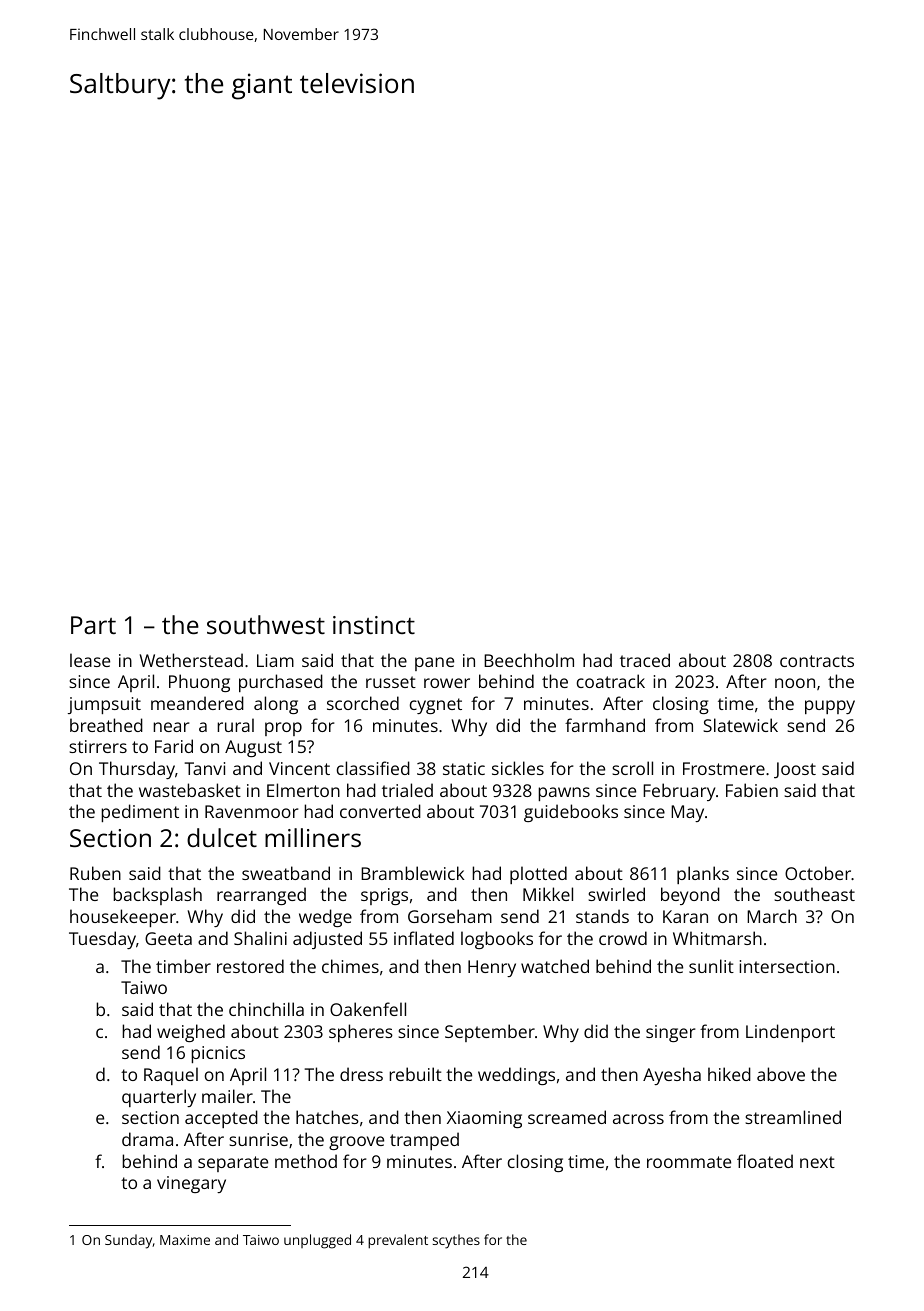 Image resolution: width=924 pixels, height=1311 pixels. Describe the element at coordinates (752, 790) in the screenshot. I see `Fabien` at that location.
